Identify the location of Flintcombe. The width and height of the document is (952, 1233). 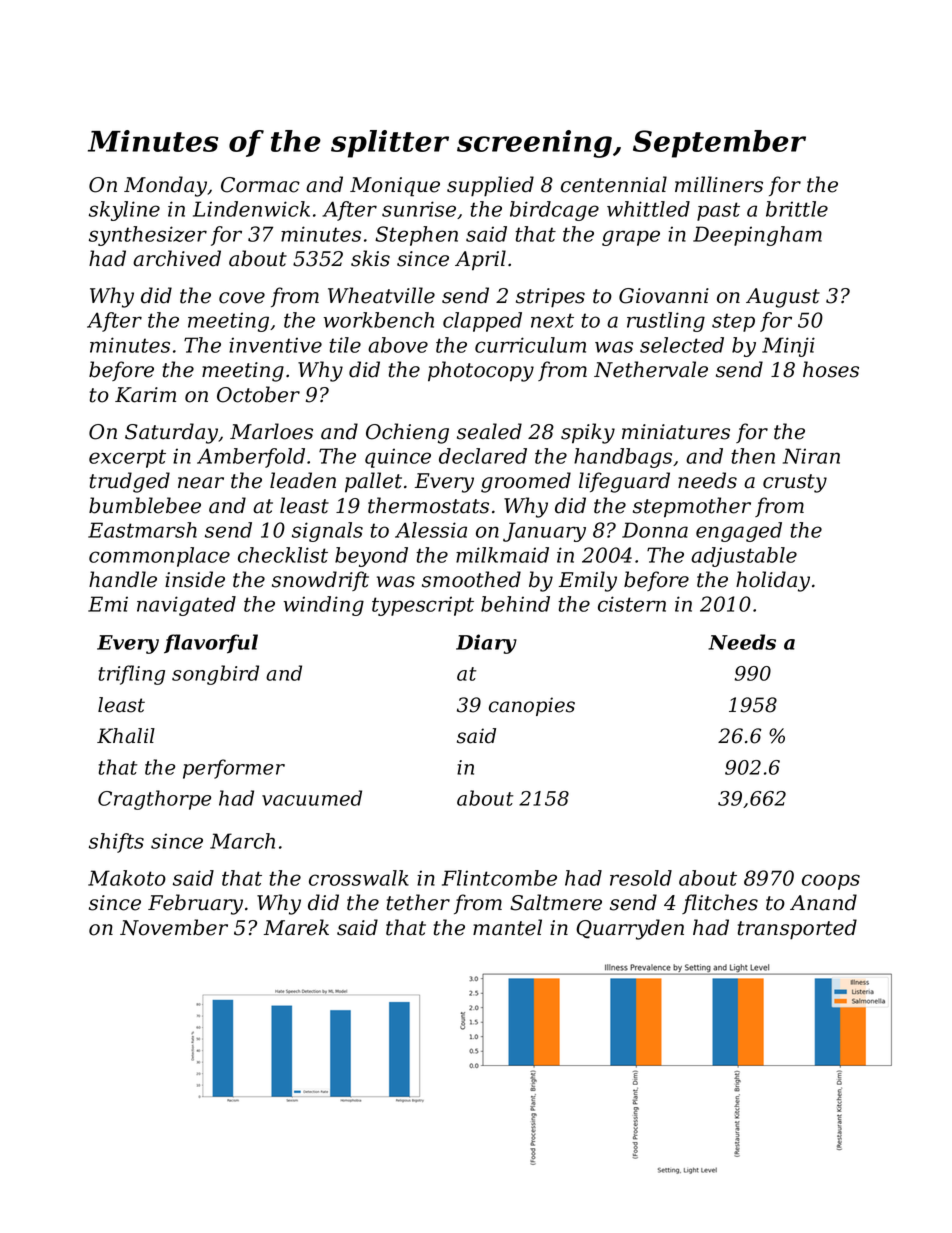
(499, 878).
